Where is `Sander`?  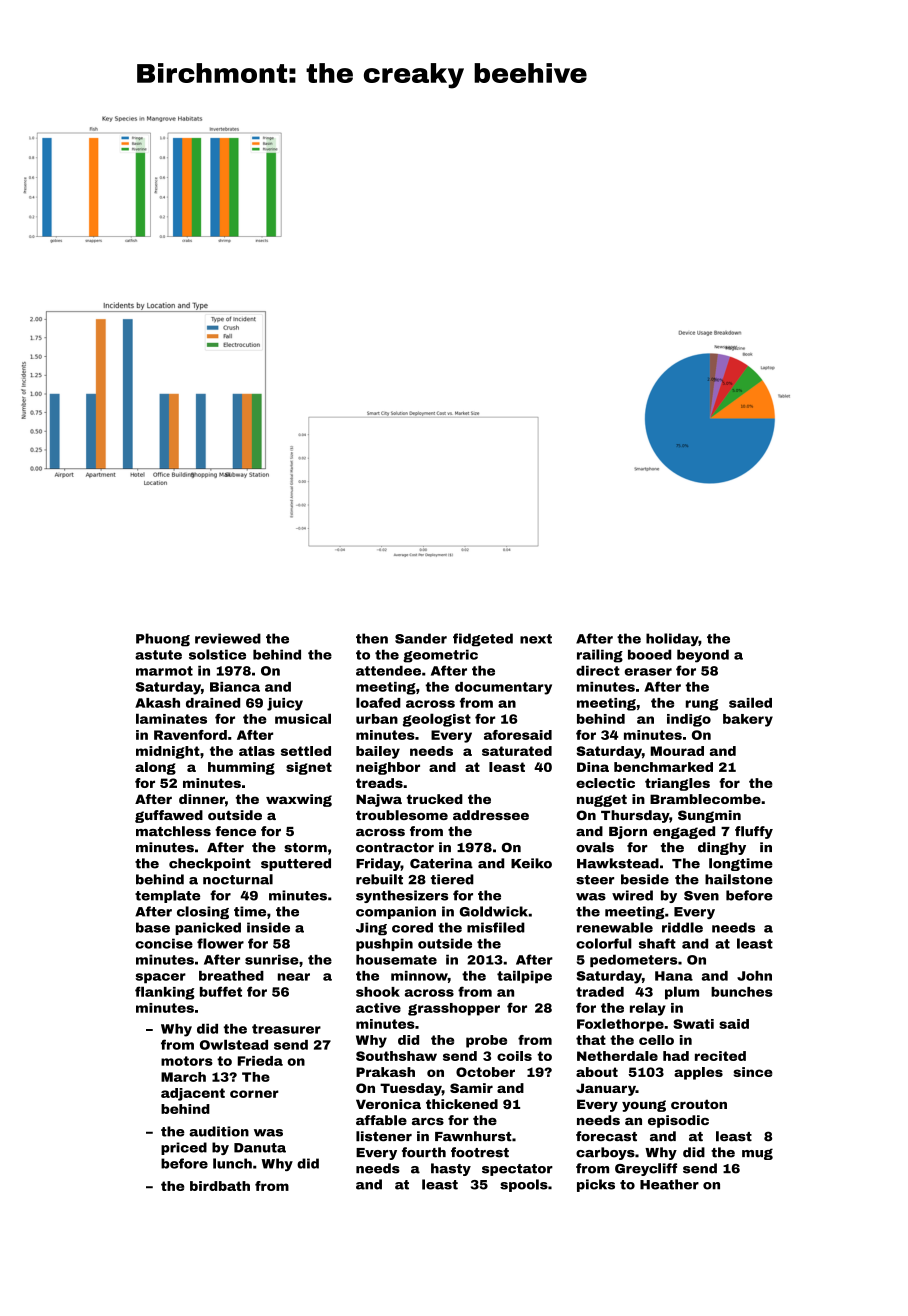
Sander is located at coordinates (421, 638).
